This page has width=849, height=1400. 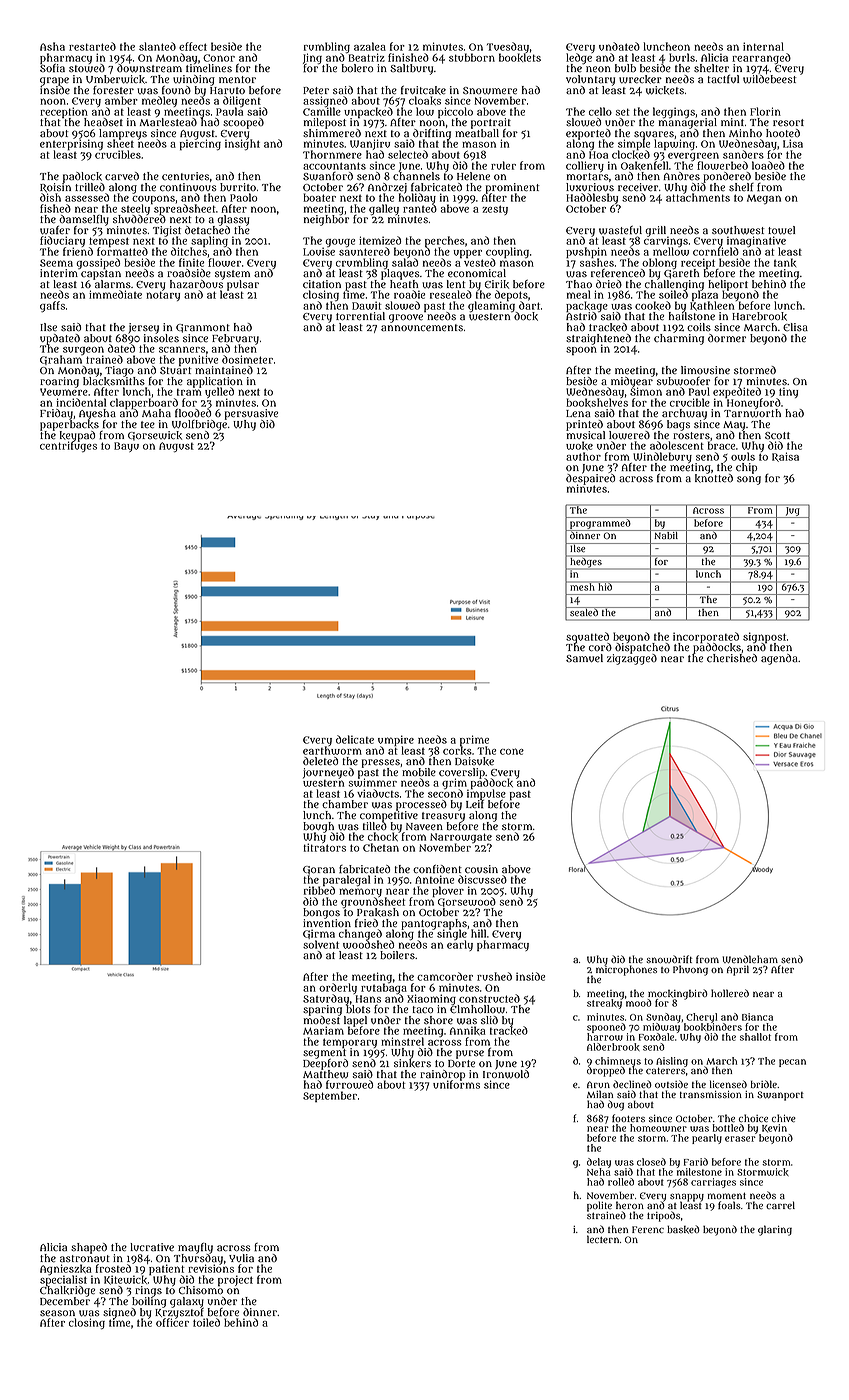 What do you see at coordinates (579, 58) in the page?
I see `ledge` at bounding box center [579, 58].
